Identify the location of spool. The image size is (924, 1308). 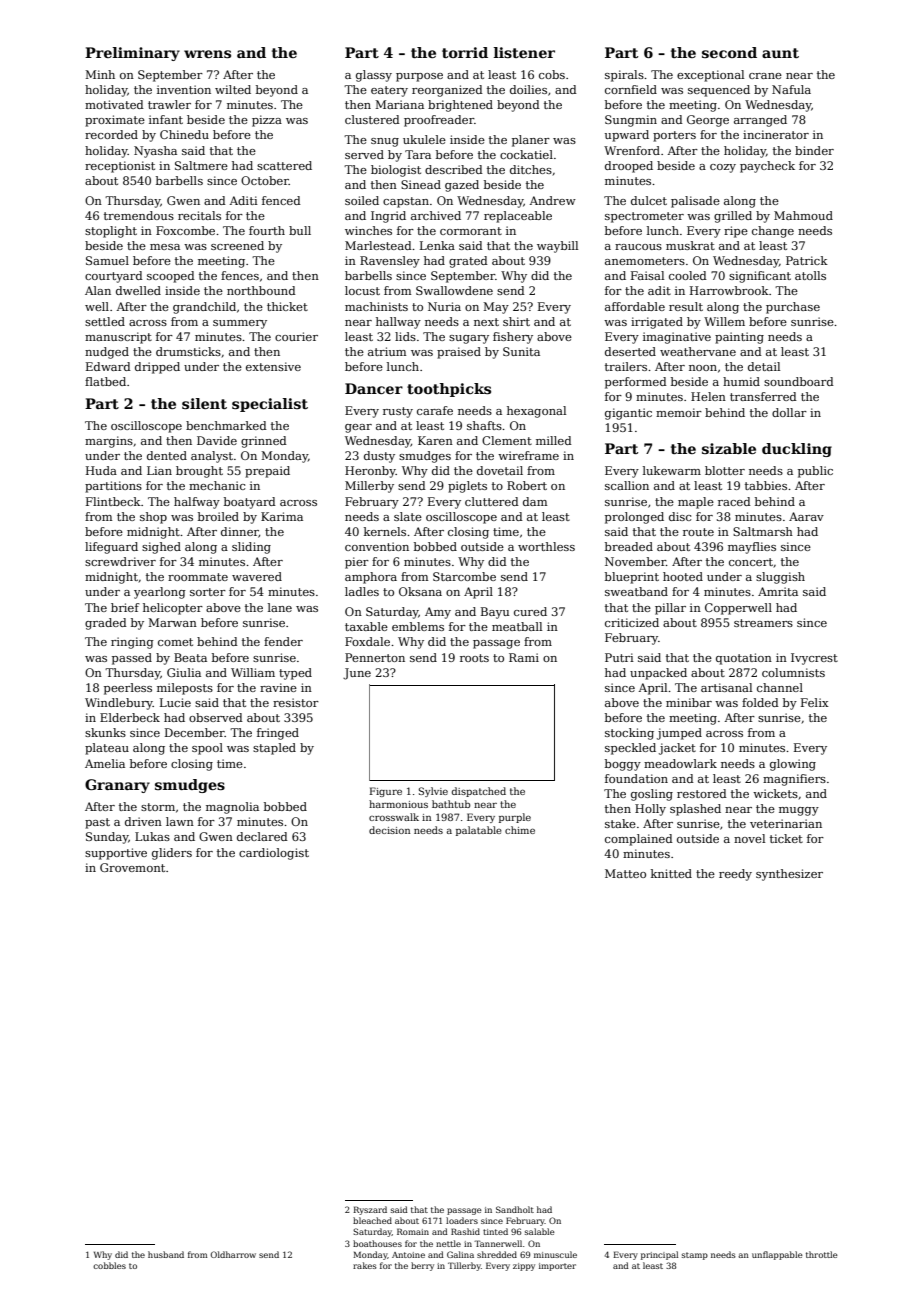
(207, 749).
